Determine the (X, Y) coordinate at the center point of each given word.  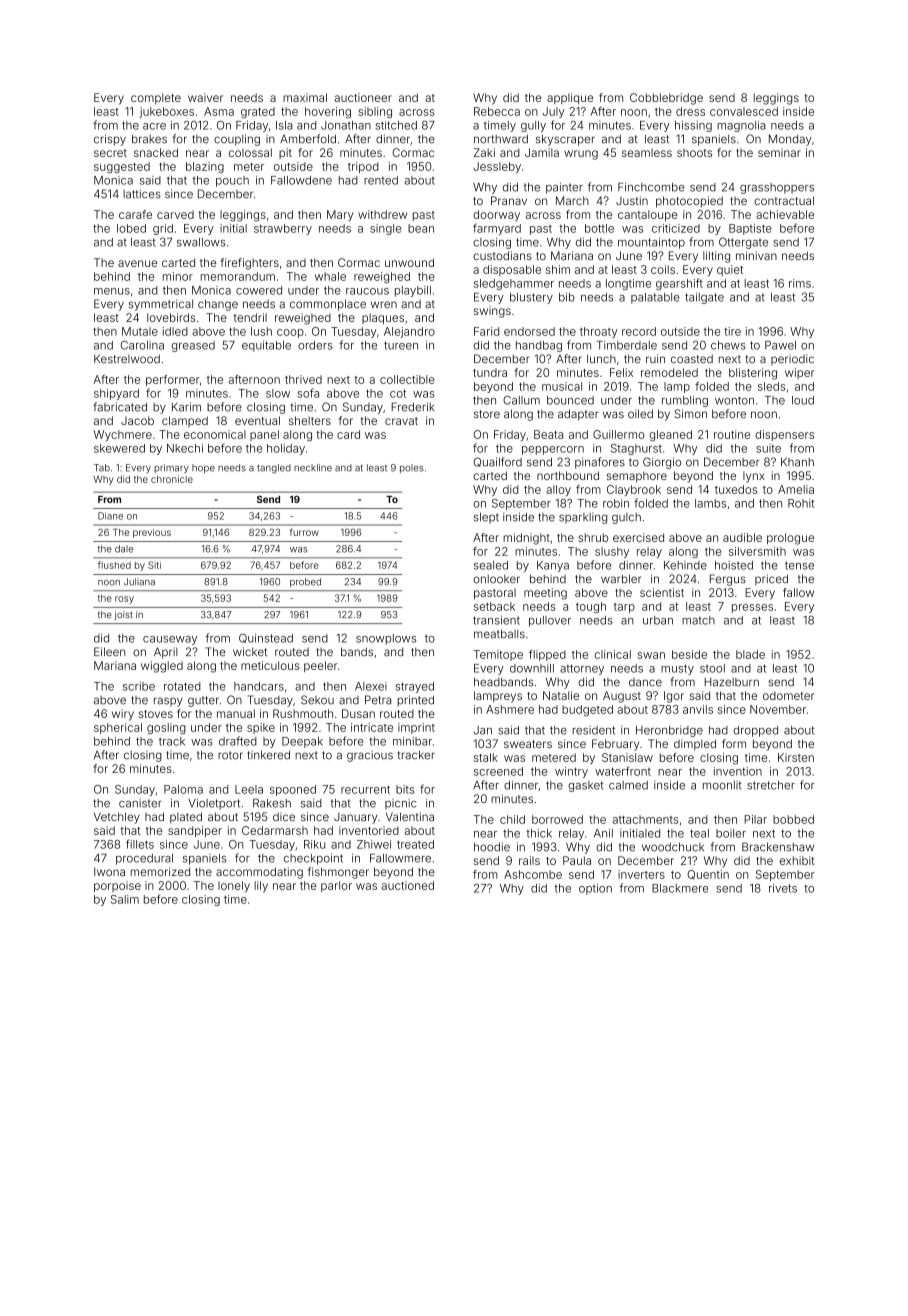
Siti (154, 565)
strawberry (283, 229)
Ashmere (510, 709)
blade (750, 654)
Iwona (109, 871)
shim (558, 269)
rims (800, 283)
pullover (550, 621)
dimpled (695, 745)
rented (381, 180)
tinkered (268, 755)
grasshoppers (777, 188)
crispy (110, 140)
